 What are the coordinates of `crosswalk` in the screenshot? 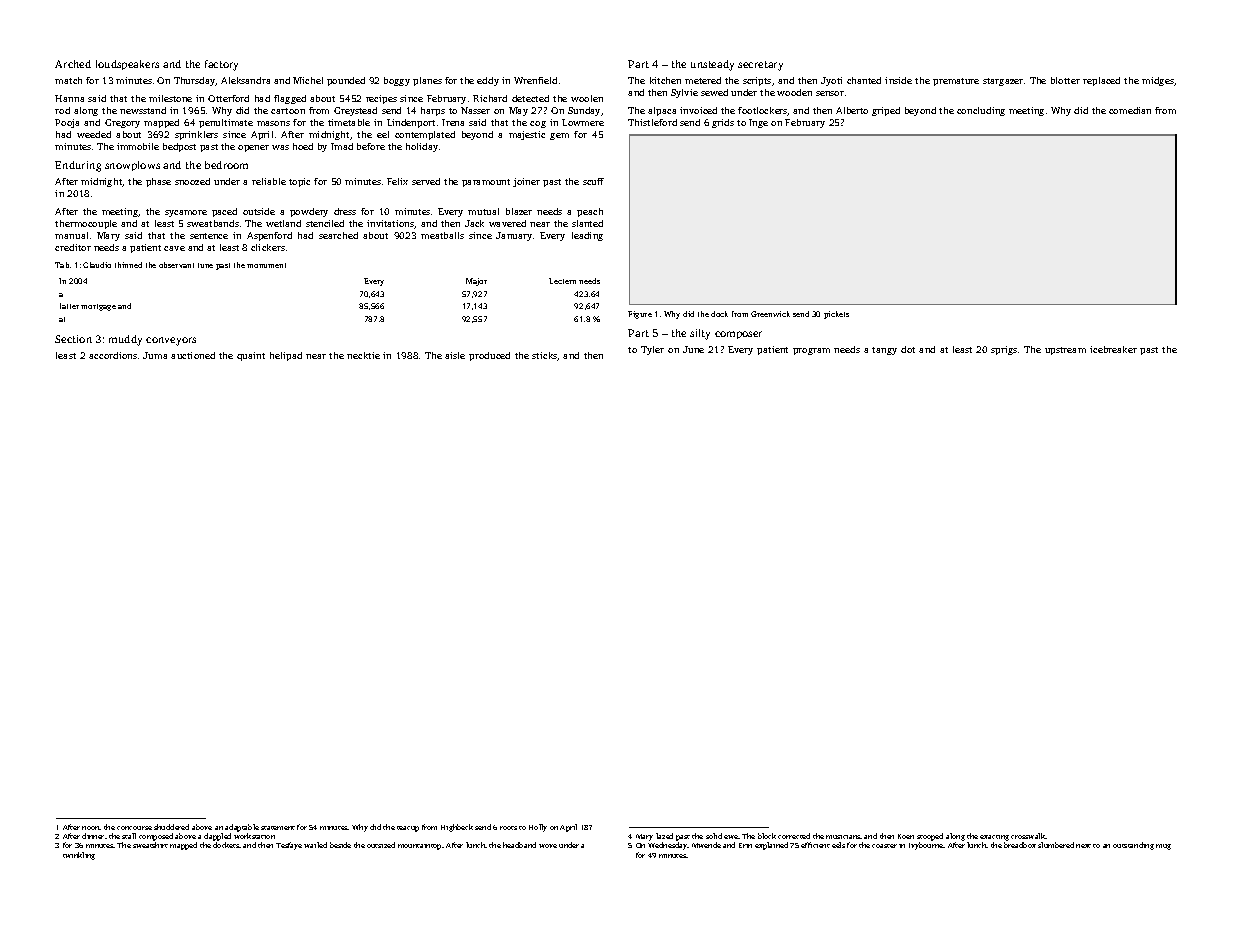 It's located at (1028, 836).
